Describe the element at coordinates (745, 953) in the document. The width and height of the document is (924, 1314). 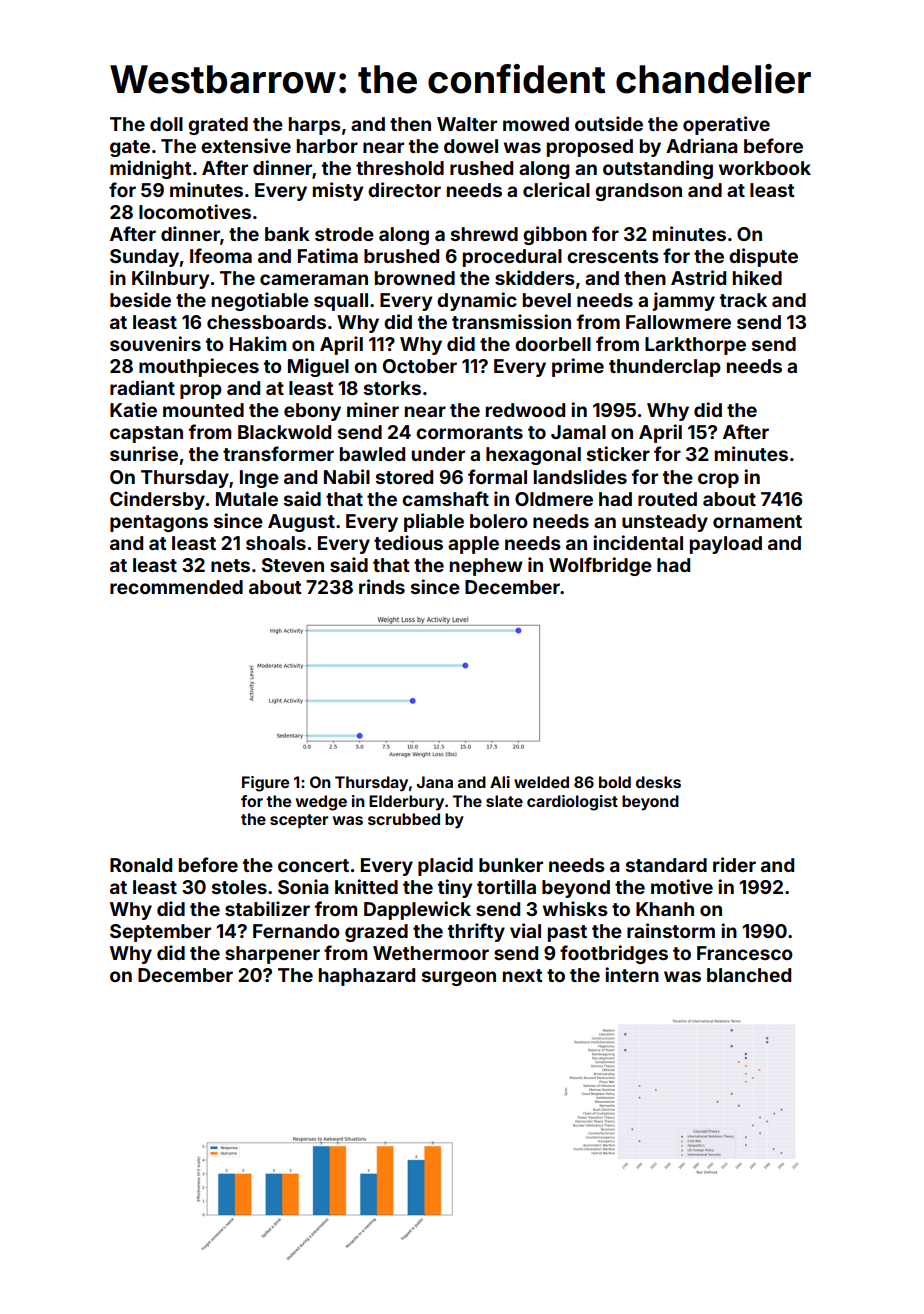
I see `Francesco` at that location.
